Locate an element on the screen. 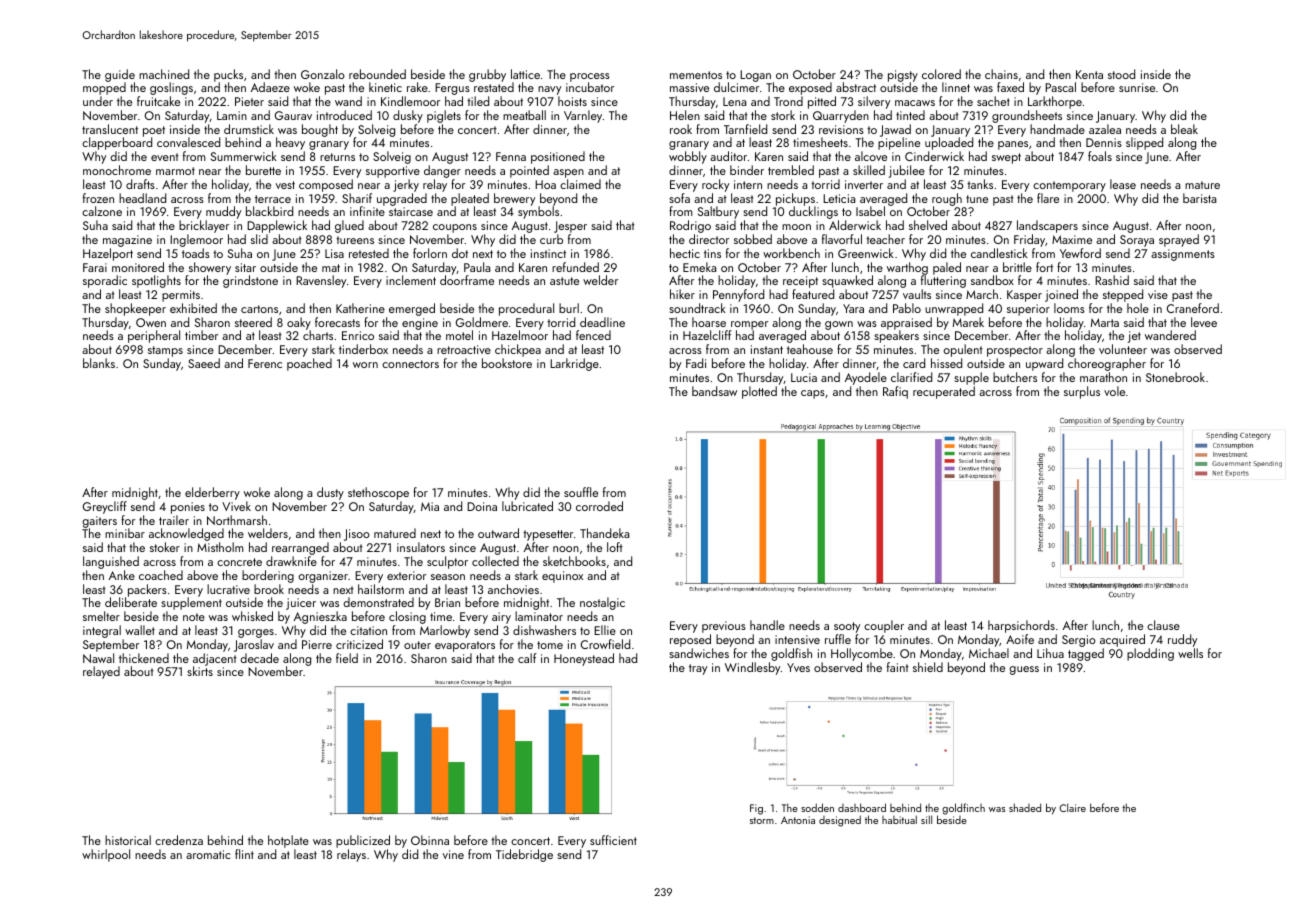 The height and width of the screenshot is (924, 1308). equinox is located at coordinates (562, 577).
